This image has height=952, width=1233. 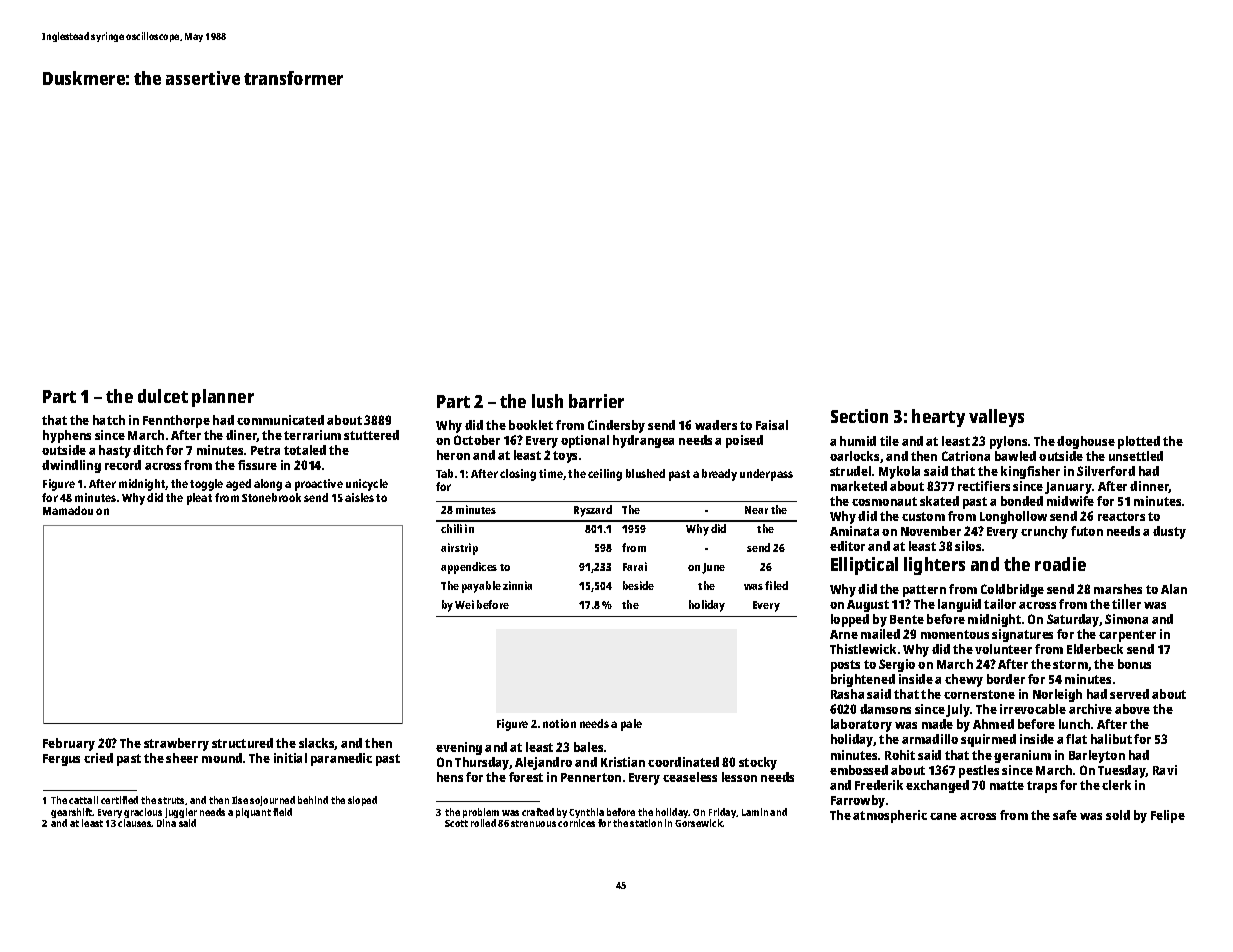 What do you see at coordinates (182, 758) in the image?
I see `sheer` at bounding box center [182, 758].
